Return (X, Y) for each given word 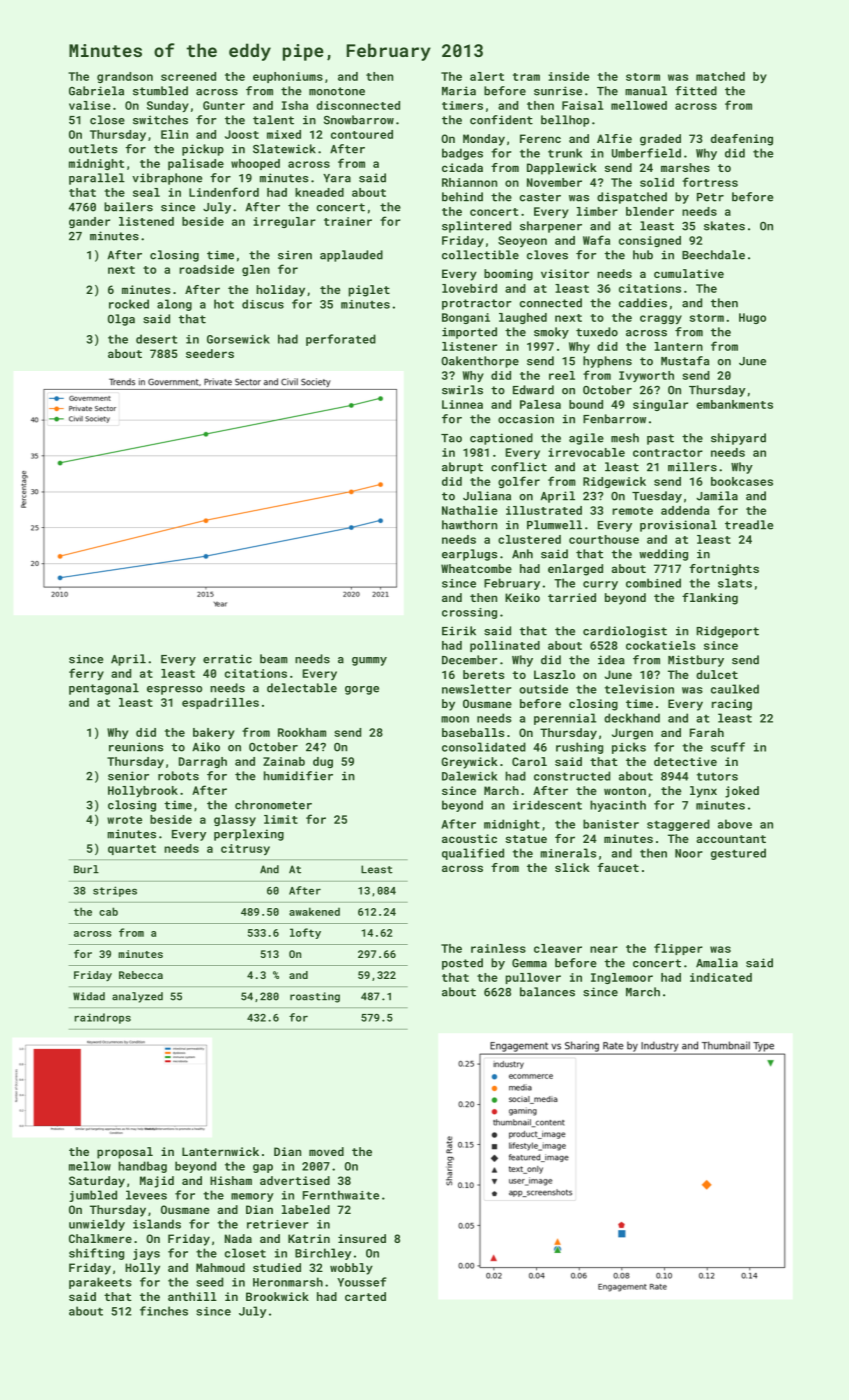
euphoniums (288, 77)
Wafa (596, 240)
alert (487, 76)
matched (720, 76)
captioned (501, 439)
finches (164, 1311)
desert (156, 339)
